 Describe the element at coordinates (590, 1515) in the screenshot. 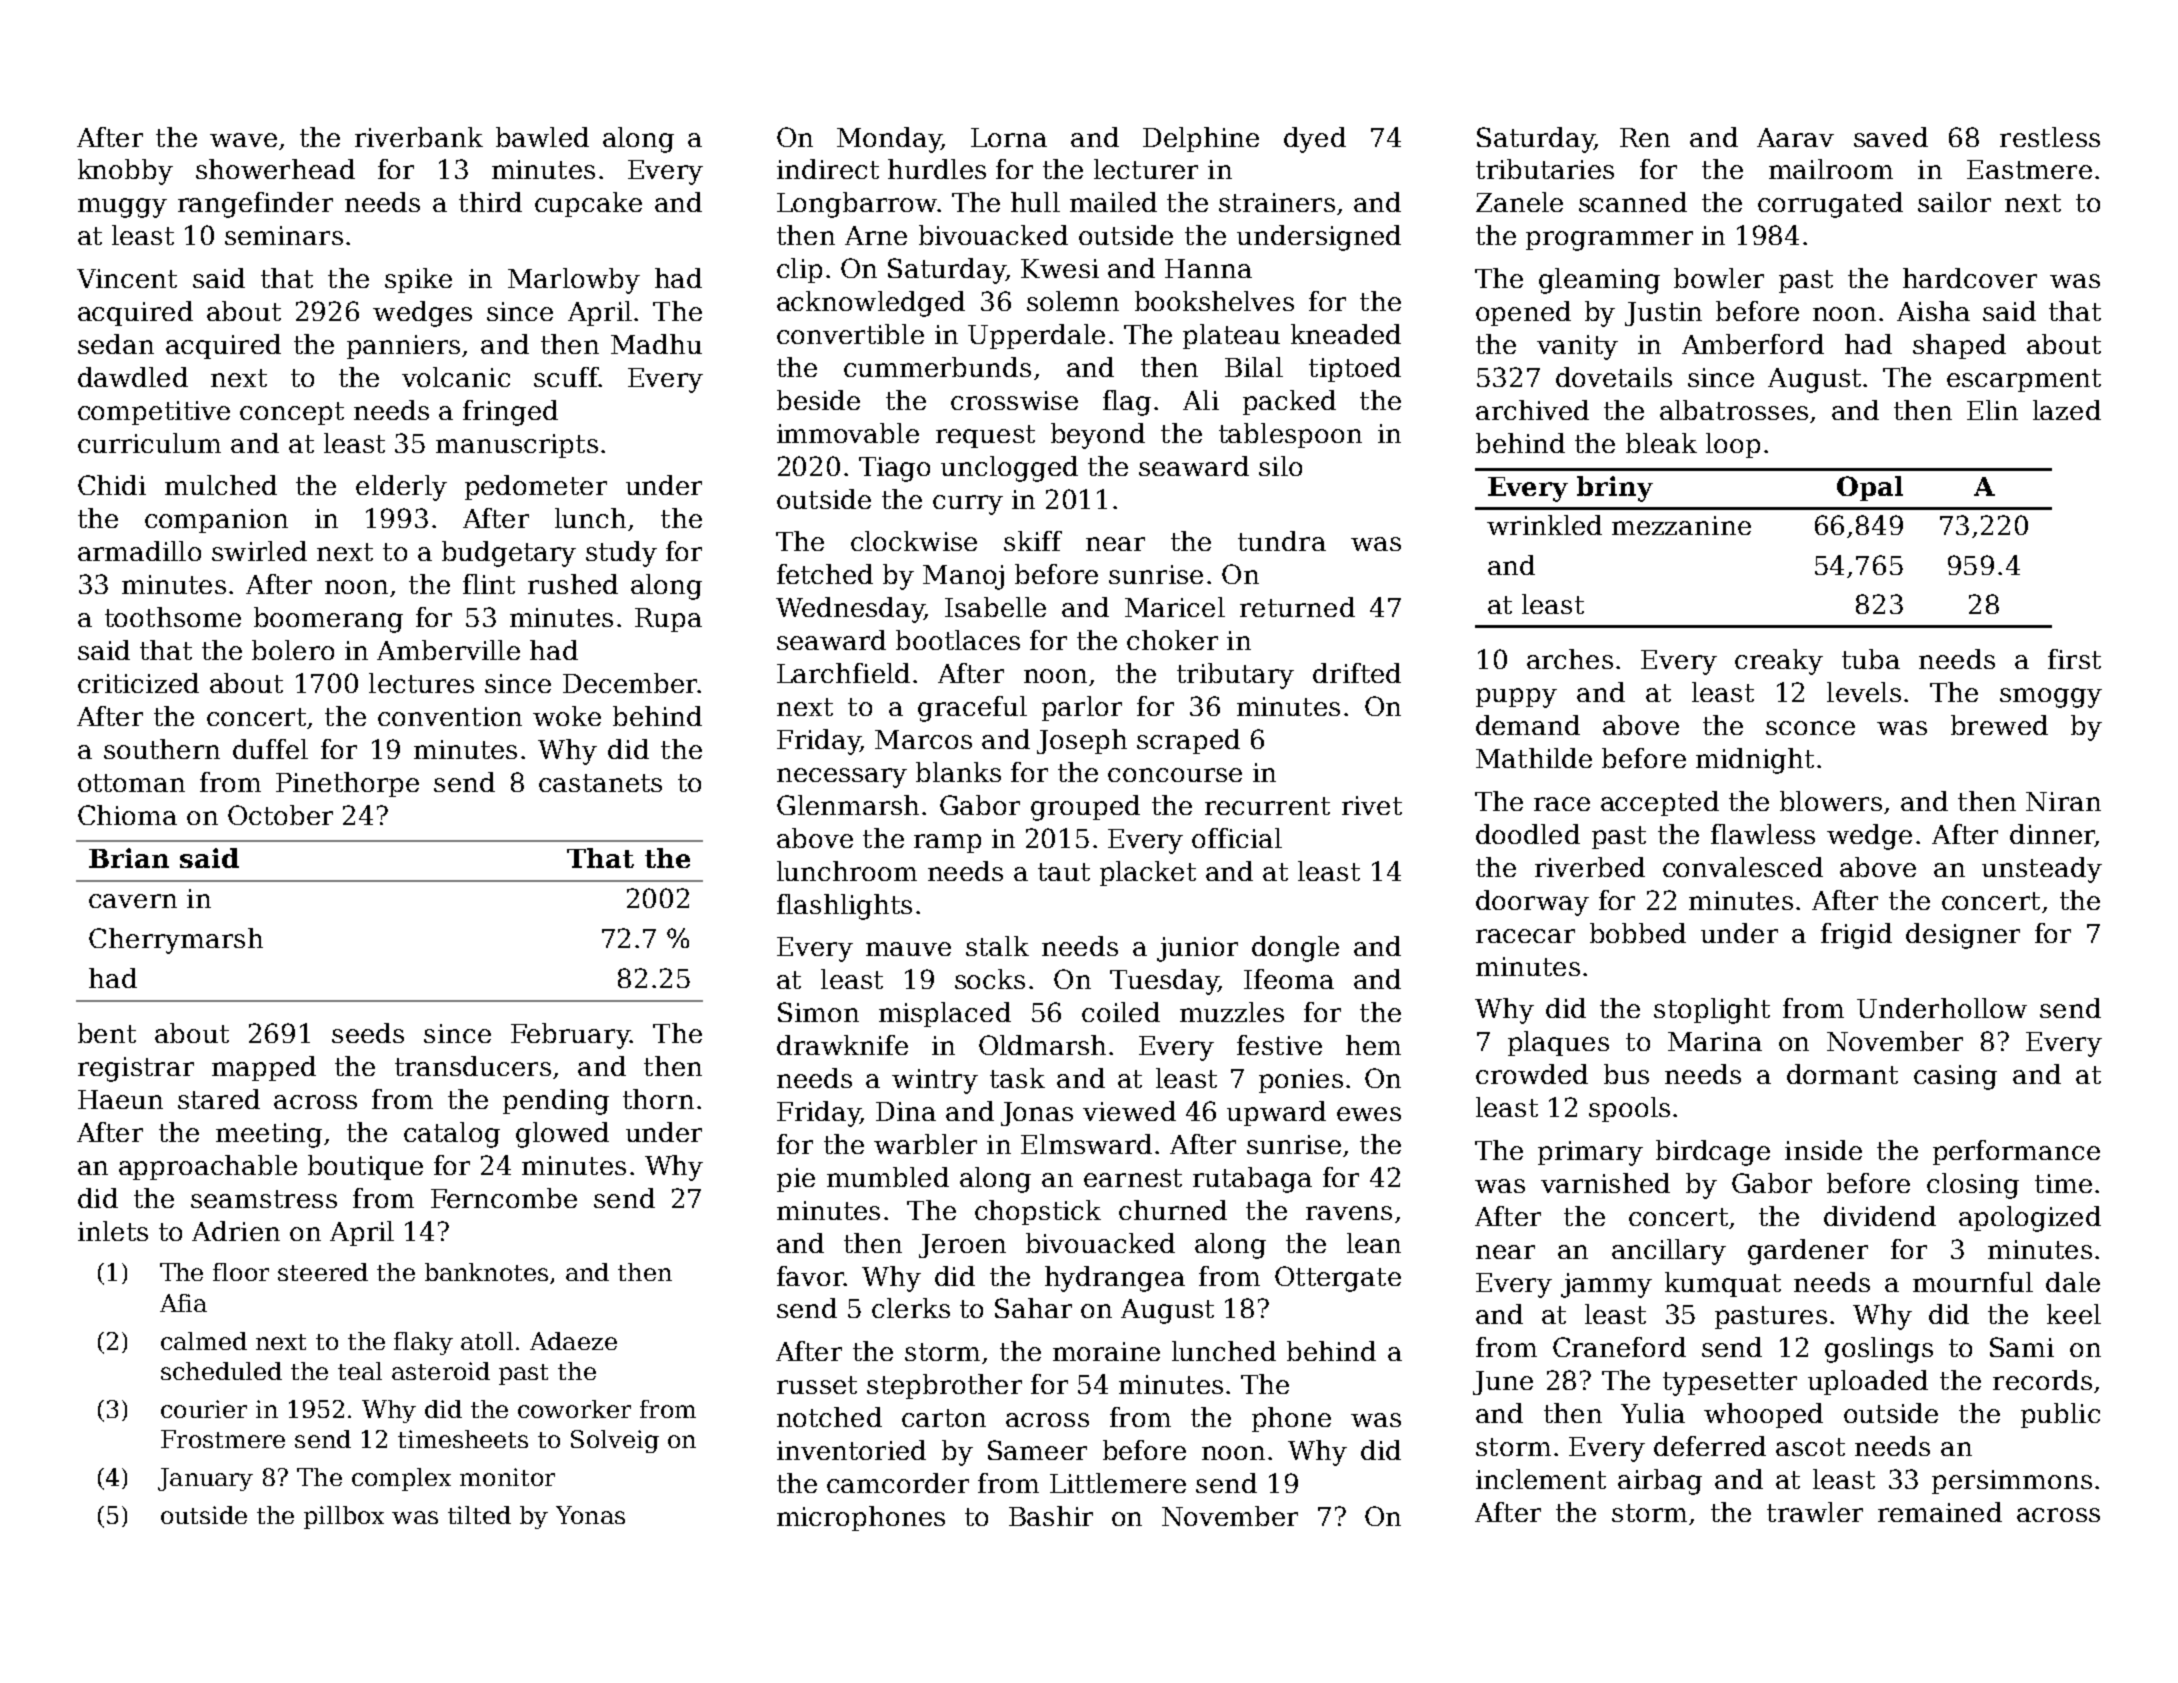

I see `Yonas` at that location.
